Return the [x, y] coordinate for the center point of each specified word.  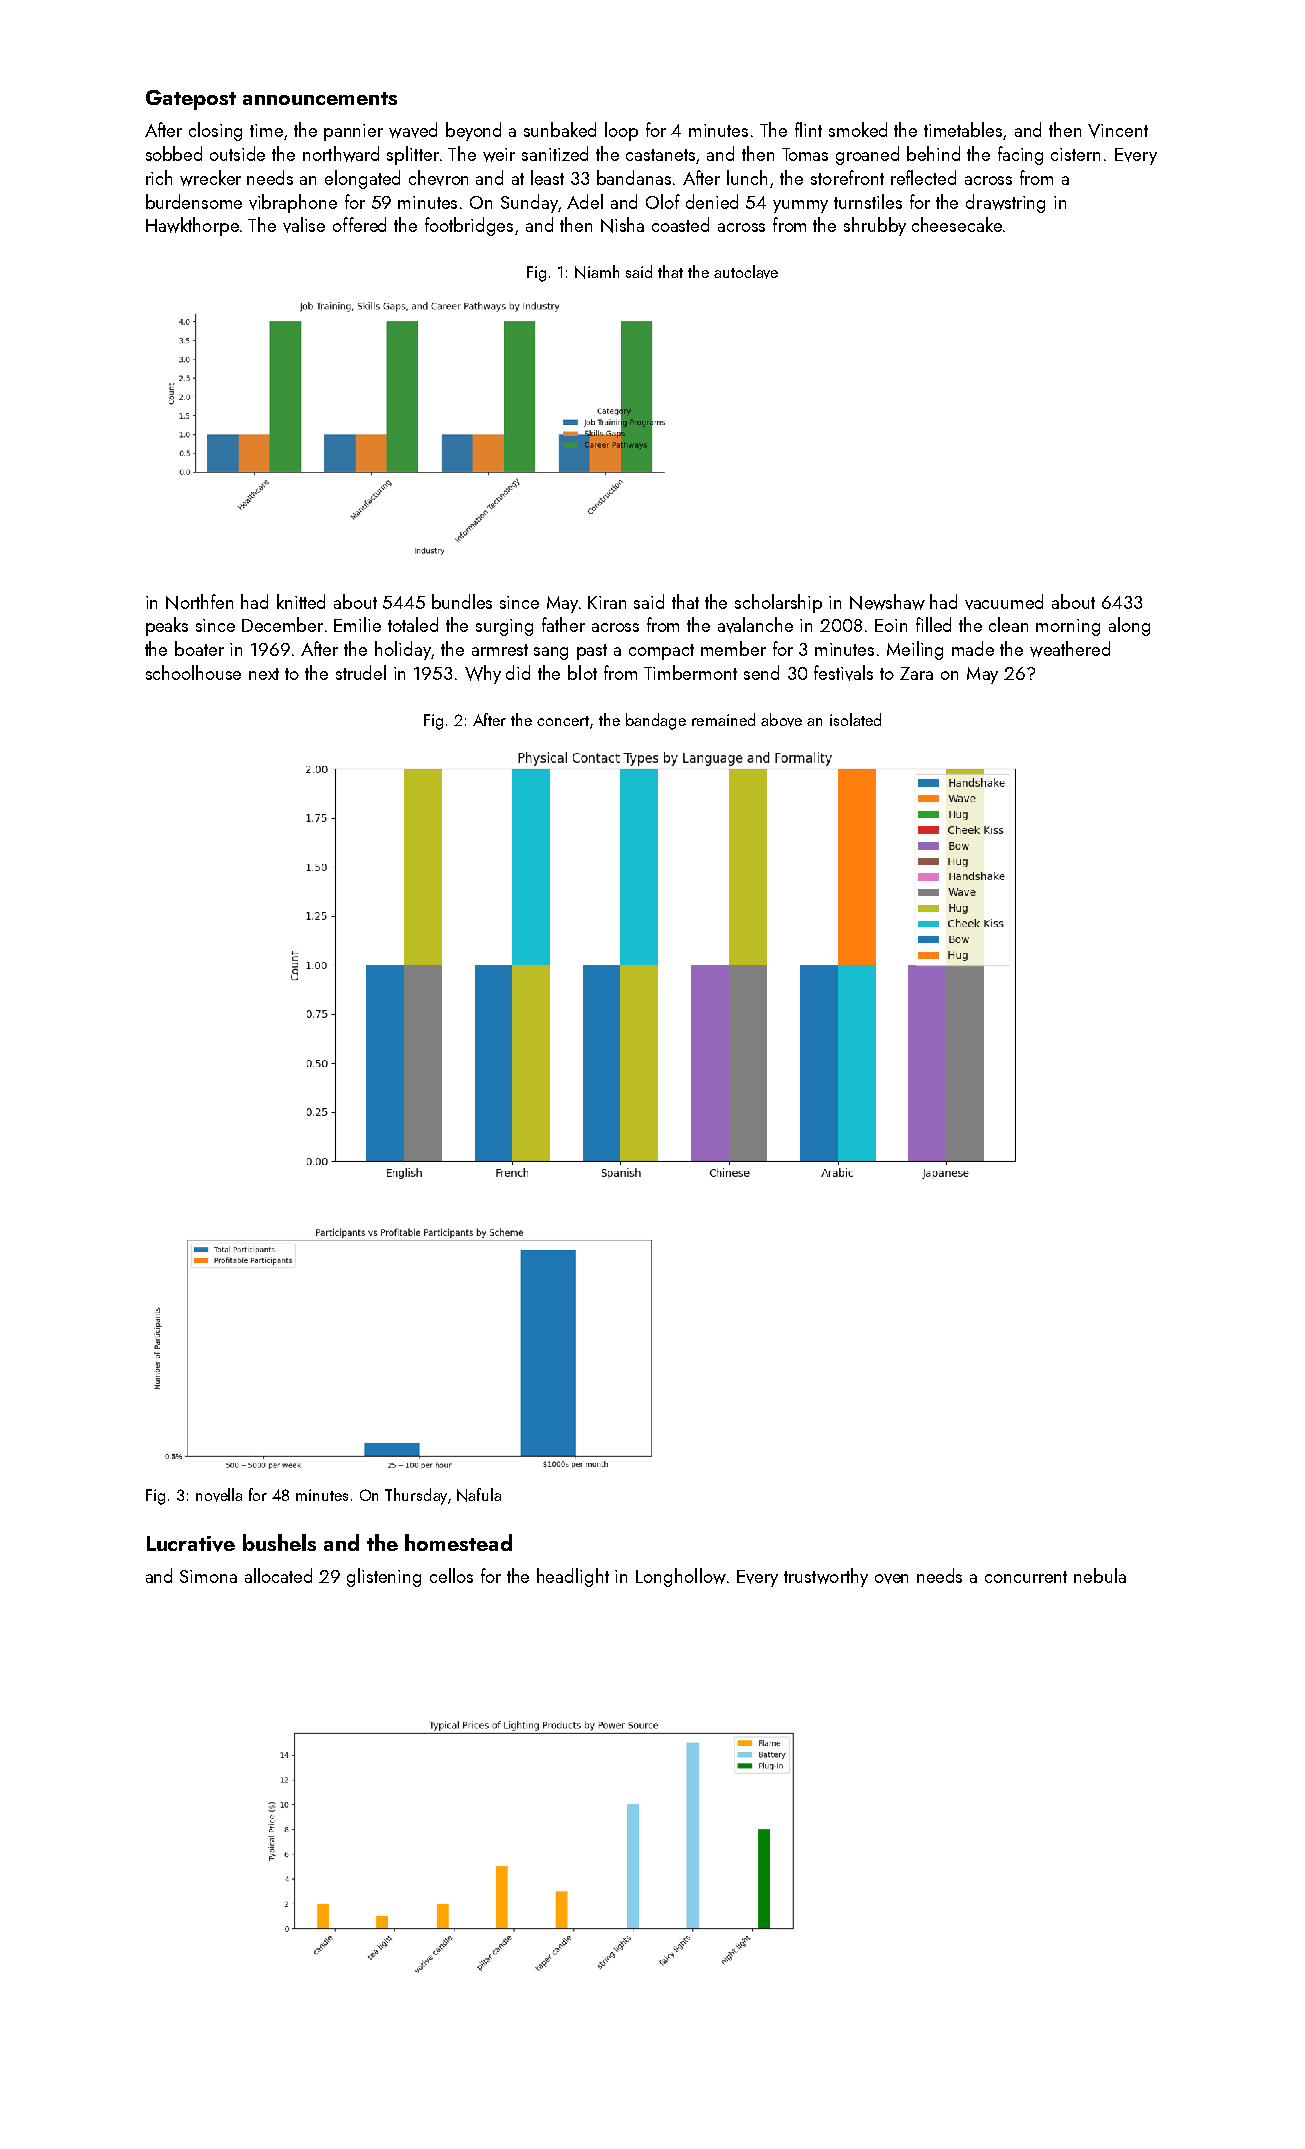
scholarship [778, 603]
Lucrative [191, 1544]
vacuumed [1004, 602]
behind [933, 153]
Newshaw [887, 602]
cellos [451, 1575]
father [563, 624]
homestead [458, 1542]
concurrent [1026, 1577]
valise [304, 225]
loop [621, 131]
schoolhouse [193, 672]
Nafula [479, 1495]
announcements [320, 98]
